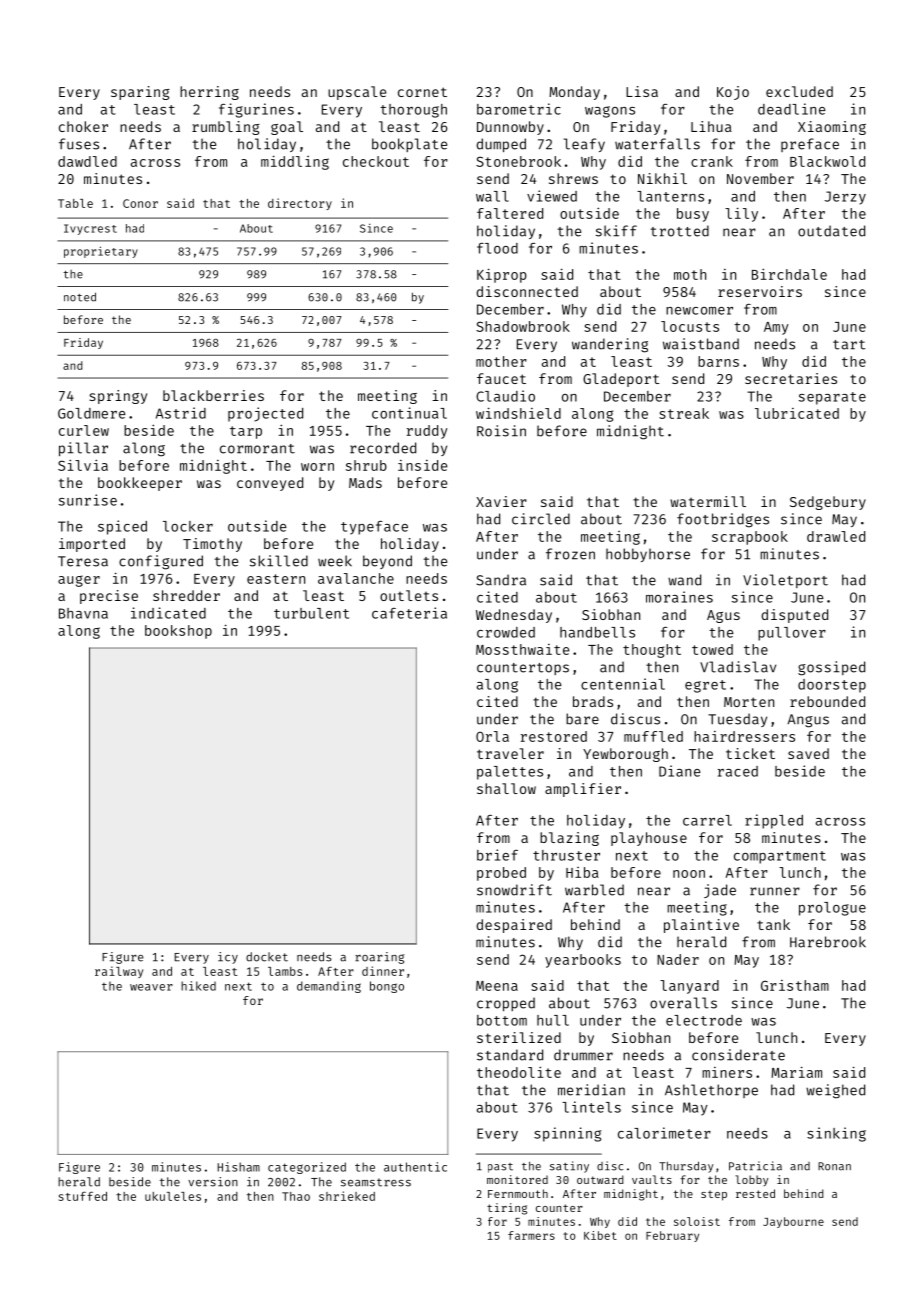  What do you see at coordinates (118, 397) in the screenshot?
I see `springy` at bounding box center [118, 397].
